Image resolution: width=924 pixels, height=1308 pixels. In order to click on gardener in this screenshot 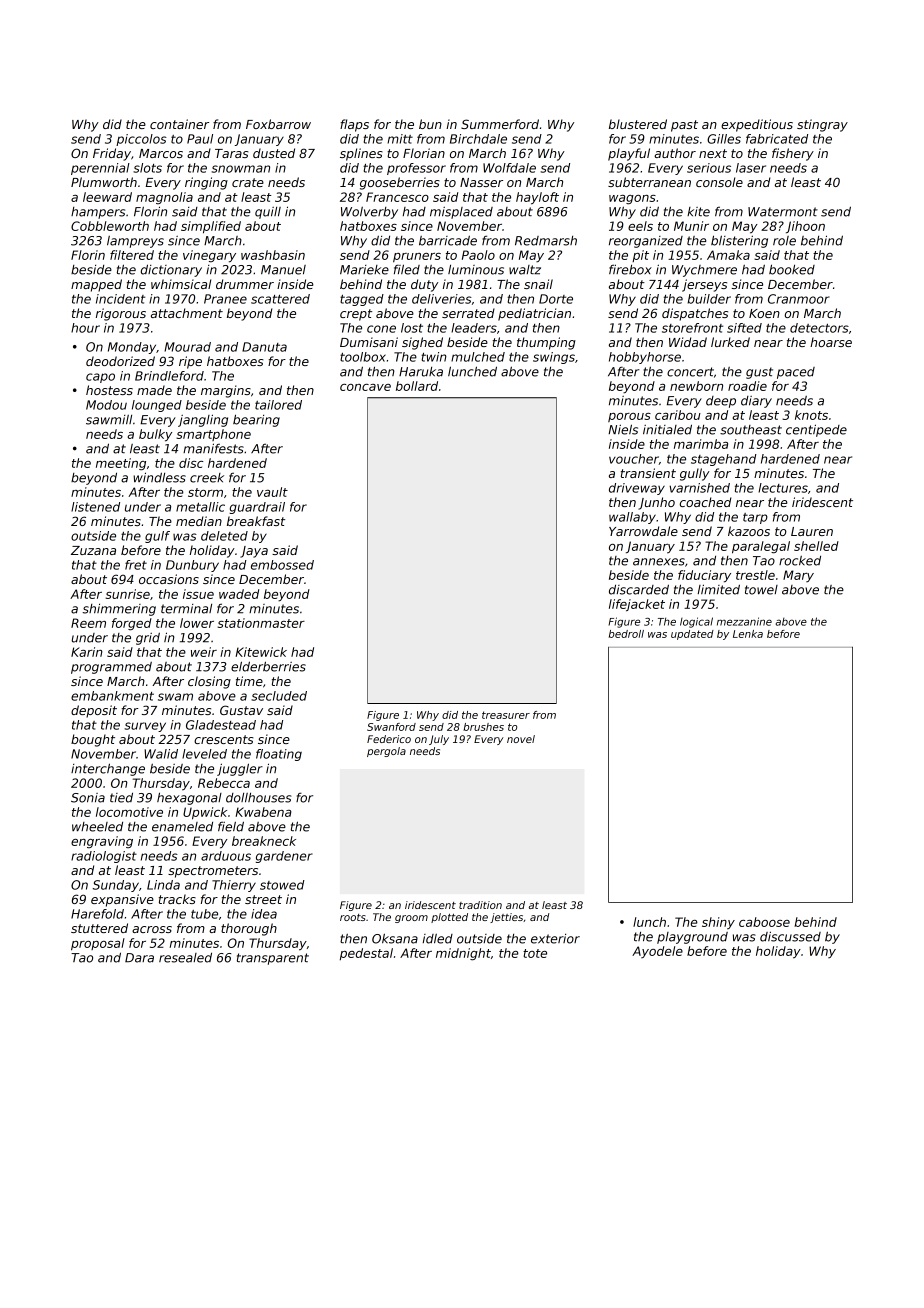, I will do `click(284, 857)`.
